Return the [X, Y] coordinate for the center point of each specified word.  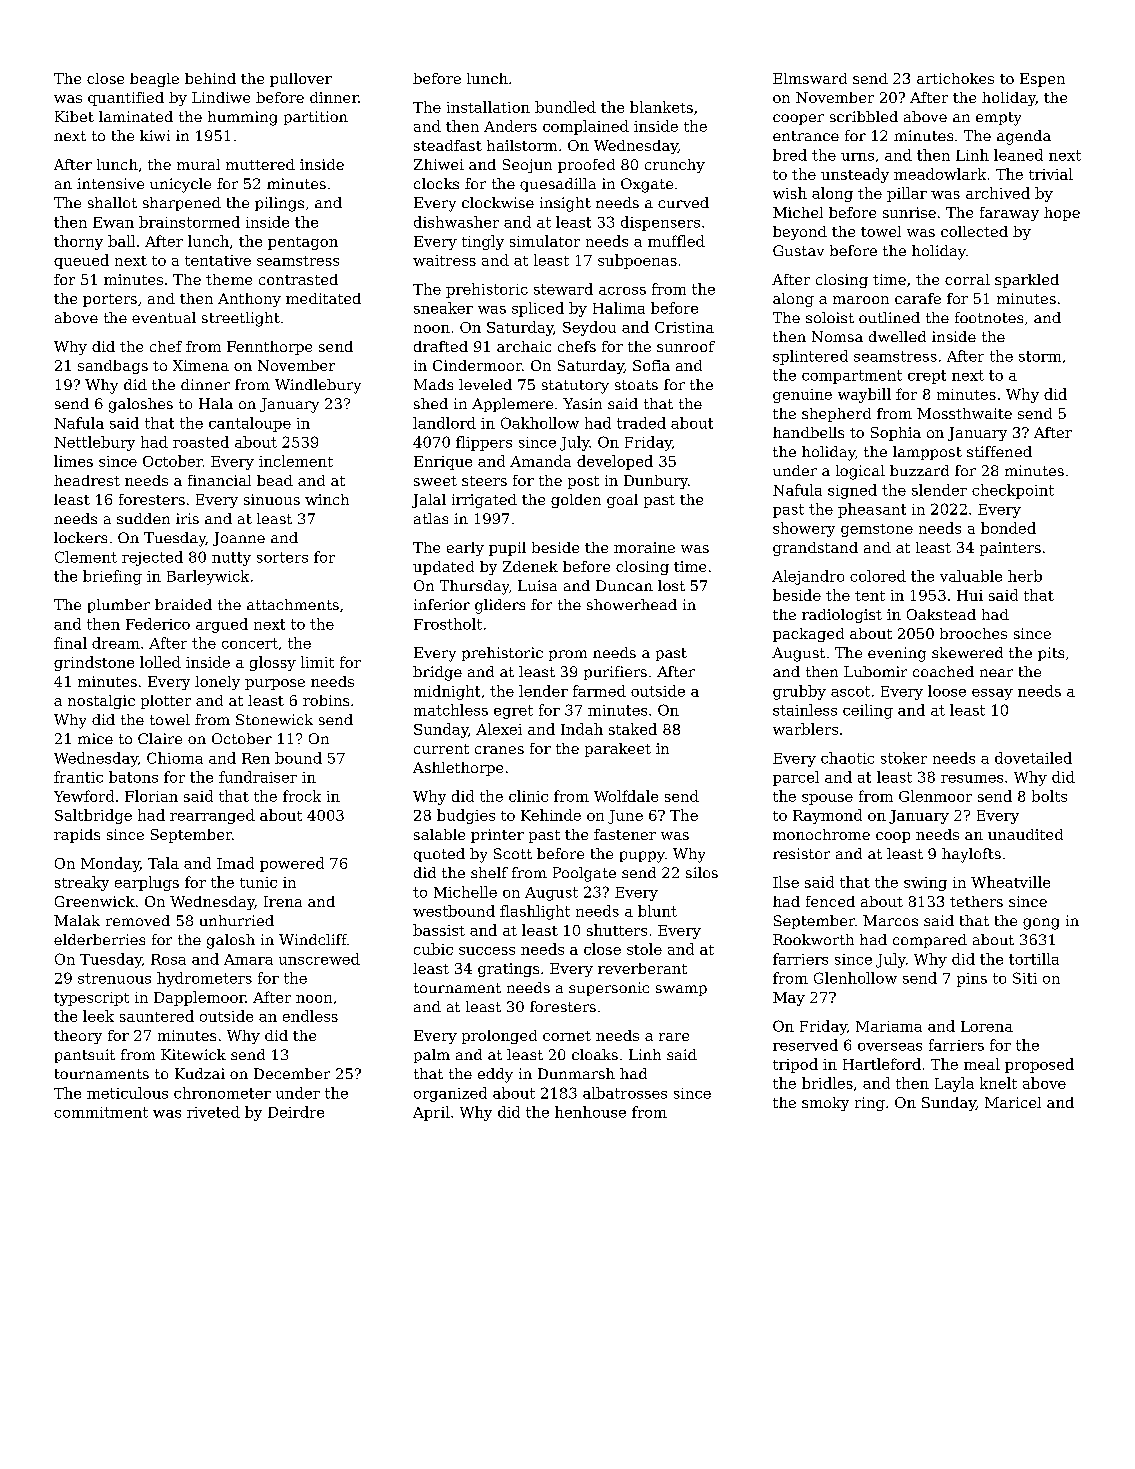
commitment [101, 1112]
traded [641, 423]
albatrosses [625, 1093]
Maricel [1013, 1102]
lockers [80, 537]
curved [683, 202]
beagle [154, 80]
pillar [907, 194]
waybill [864, 395]
